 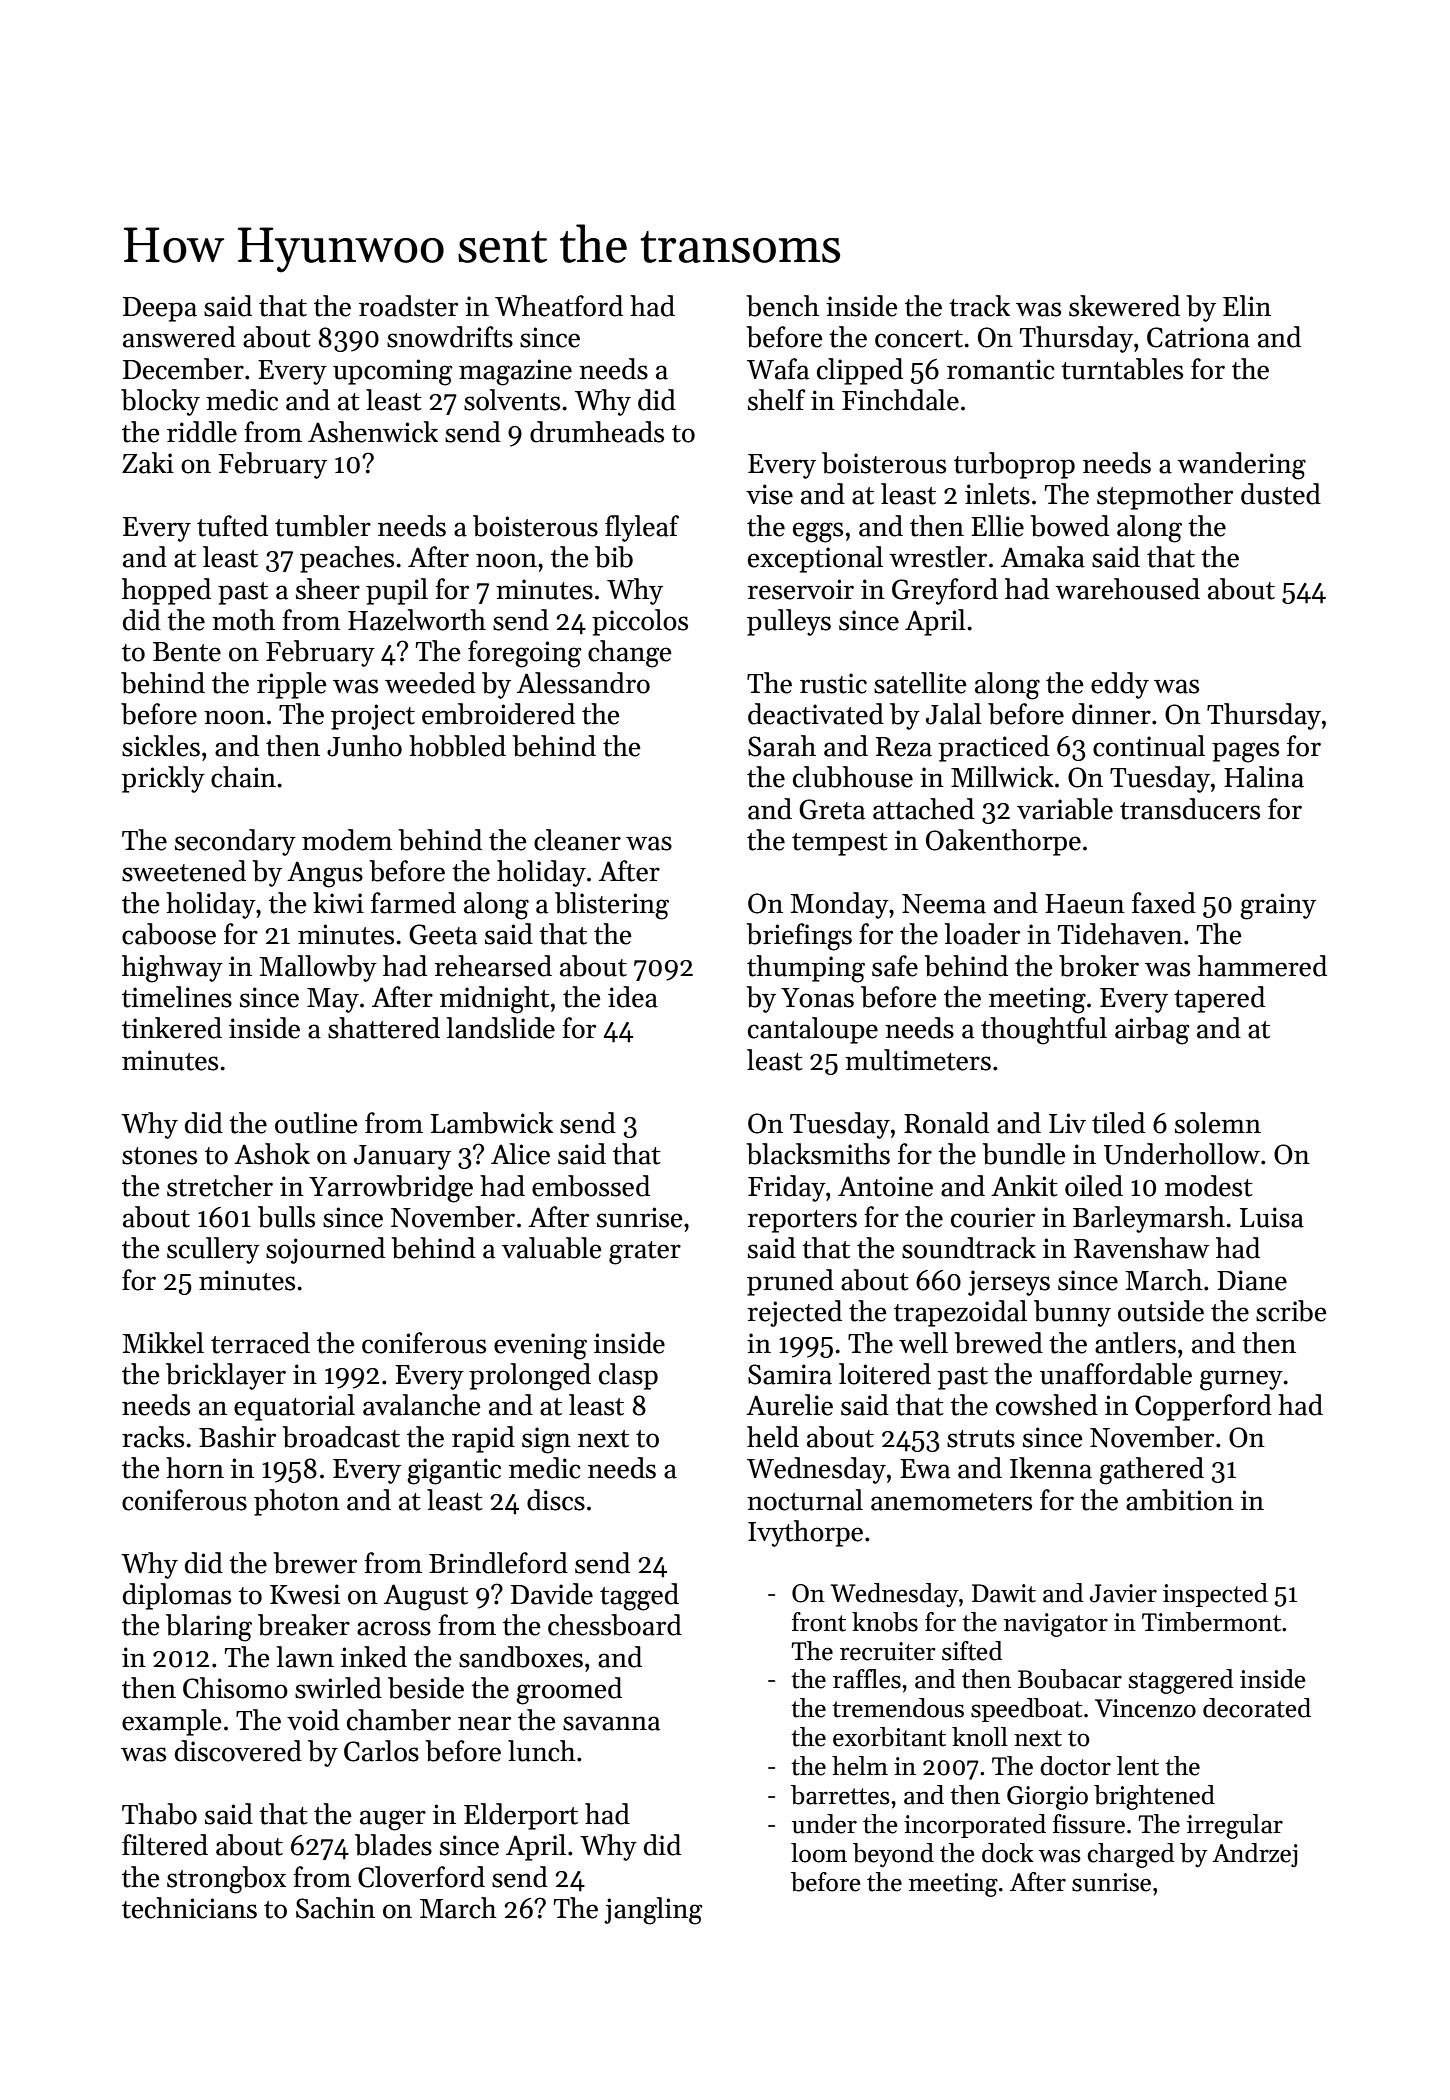 What do you see at coordinates (238, 1751) in the screenshot?
I see `discovered` at bounding box center [238, 1751].
